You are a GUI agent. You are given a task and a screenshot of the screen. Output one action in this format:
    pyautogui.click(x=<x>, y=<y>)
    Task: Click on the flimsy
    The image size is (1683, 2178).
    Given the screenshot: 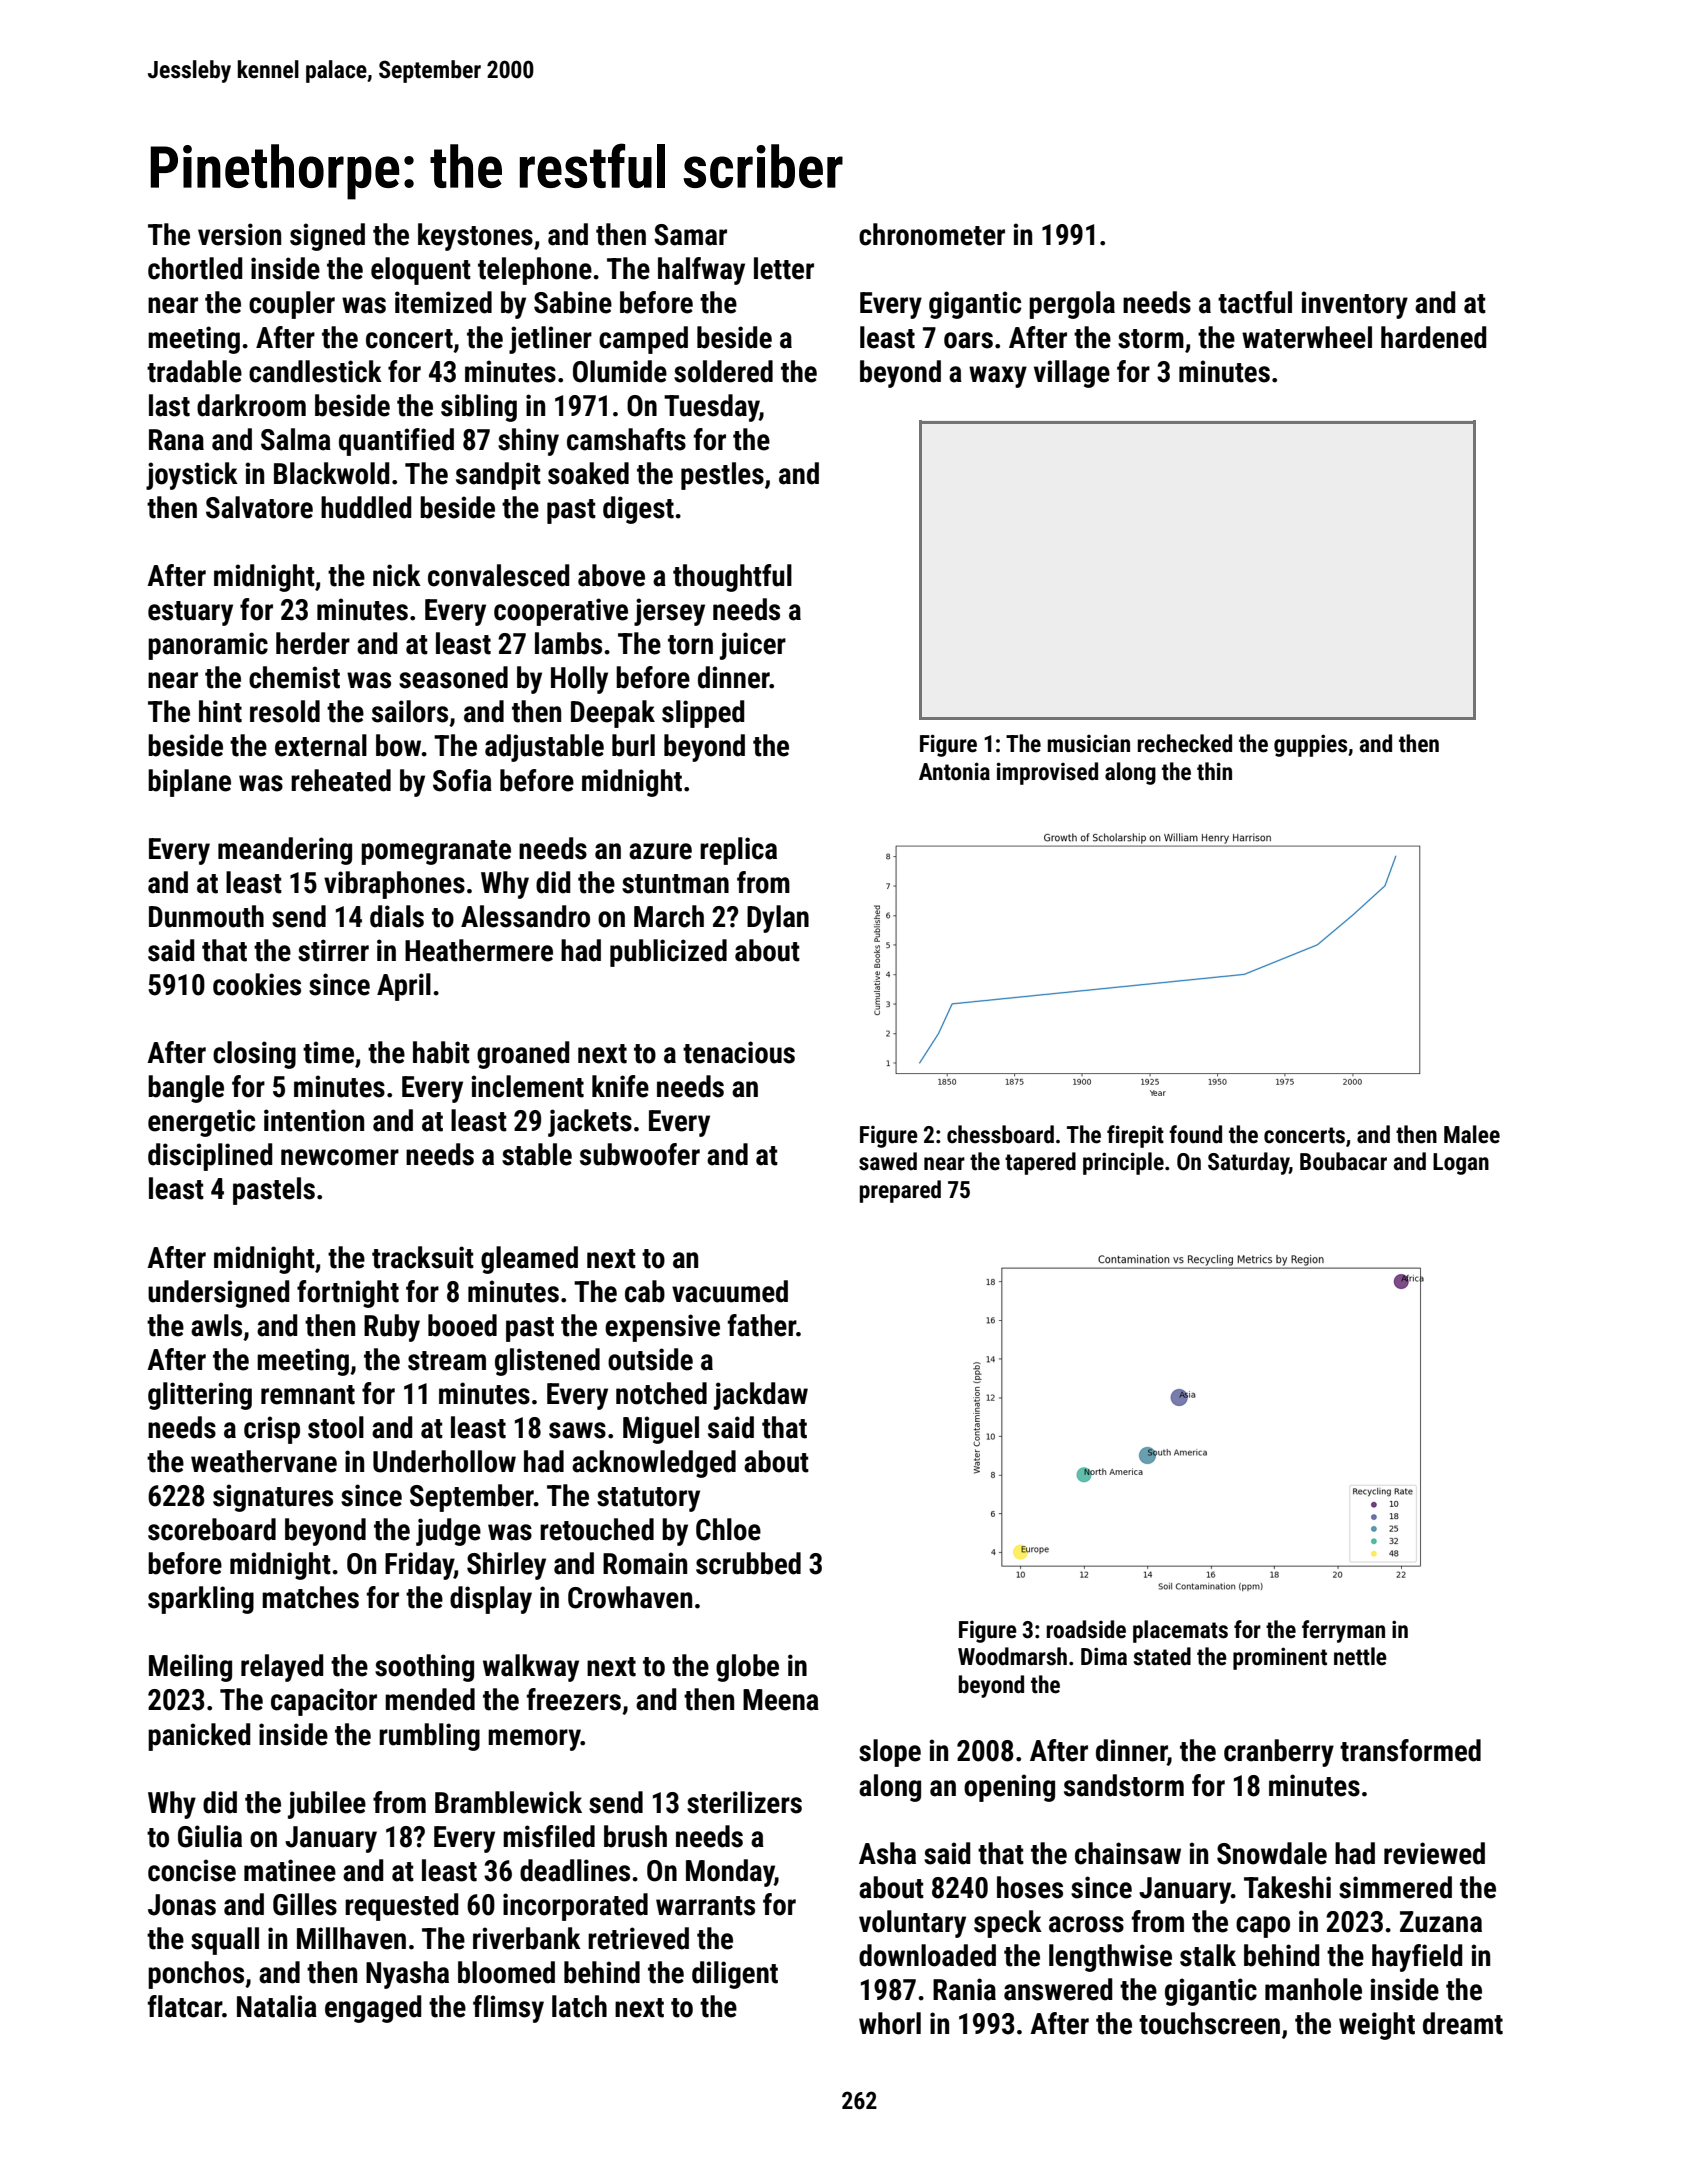 What is the action you would take?
    pyautogui.click(x=508, y=2009)
